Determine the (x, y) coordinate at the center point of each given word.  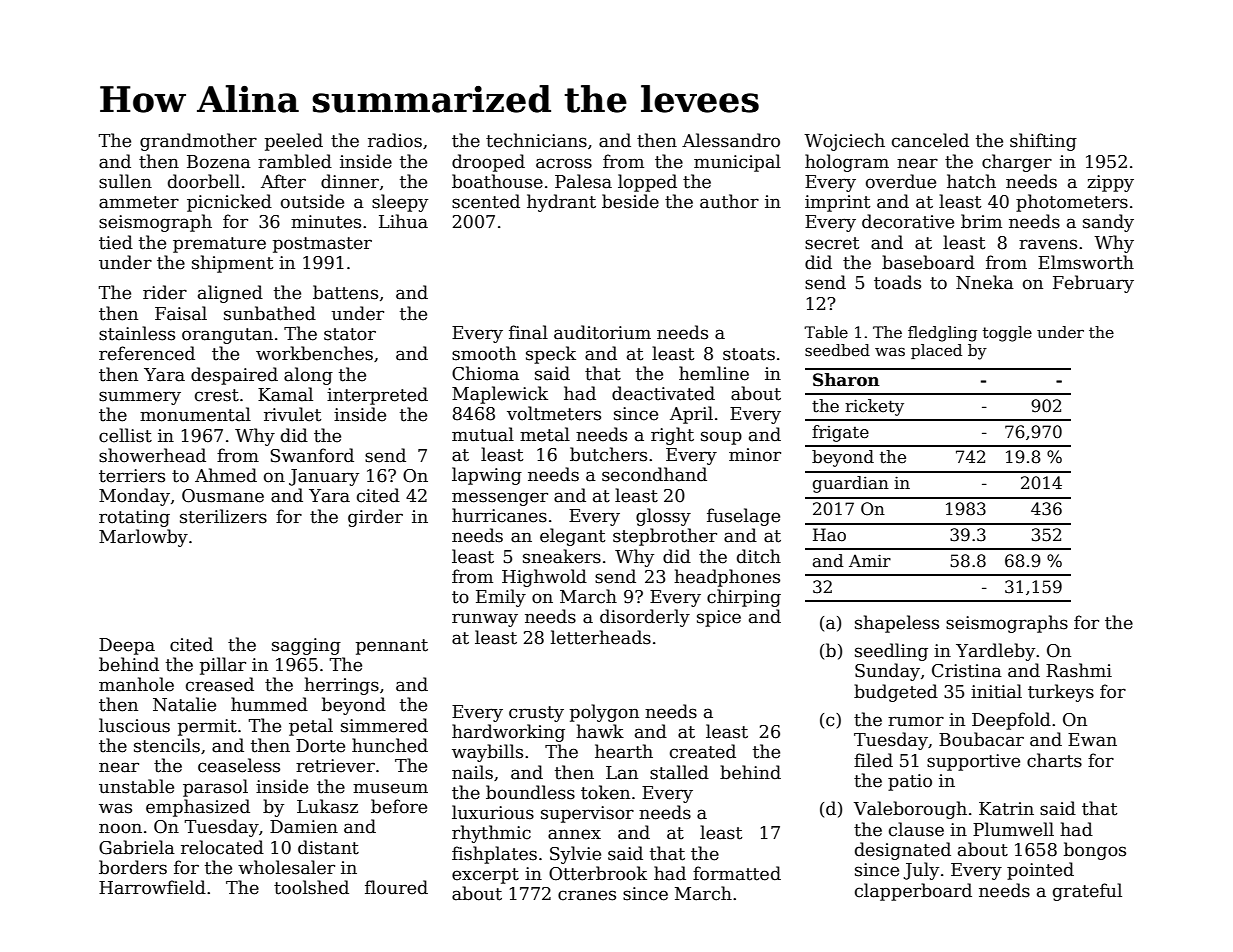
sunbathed (270, 313)
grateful (1087, 892)
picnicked (229, 203)
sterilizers (223, 516)
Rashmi (1079, 670)
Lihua (403, 221)
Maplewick (500, 395)
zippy (1110, 183)
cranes (587, 895)
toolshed (311, 887)
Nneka (985, 282)
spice (719, 618)
